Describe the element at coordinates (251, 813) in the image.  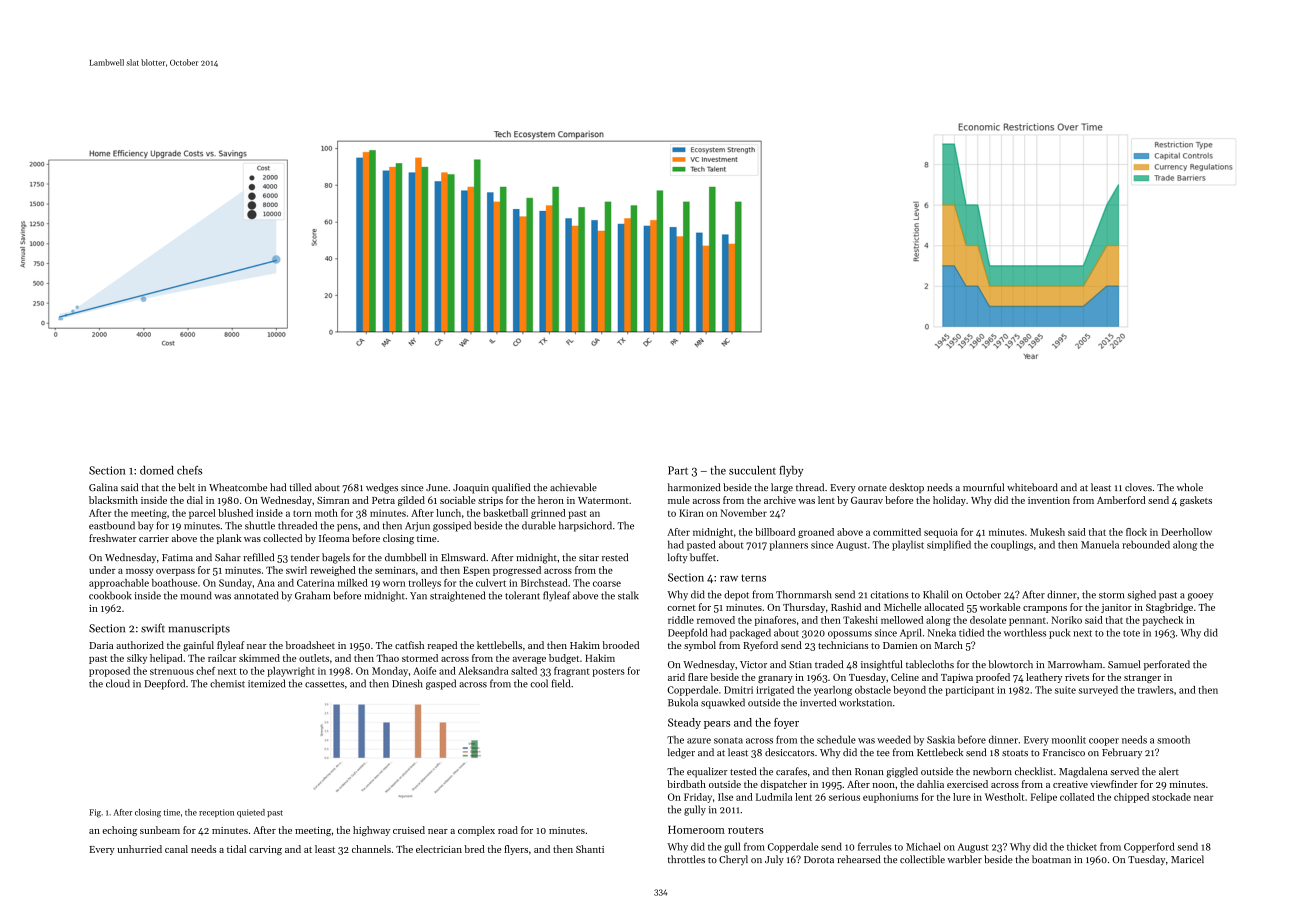
I see `quieted` at that location.
